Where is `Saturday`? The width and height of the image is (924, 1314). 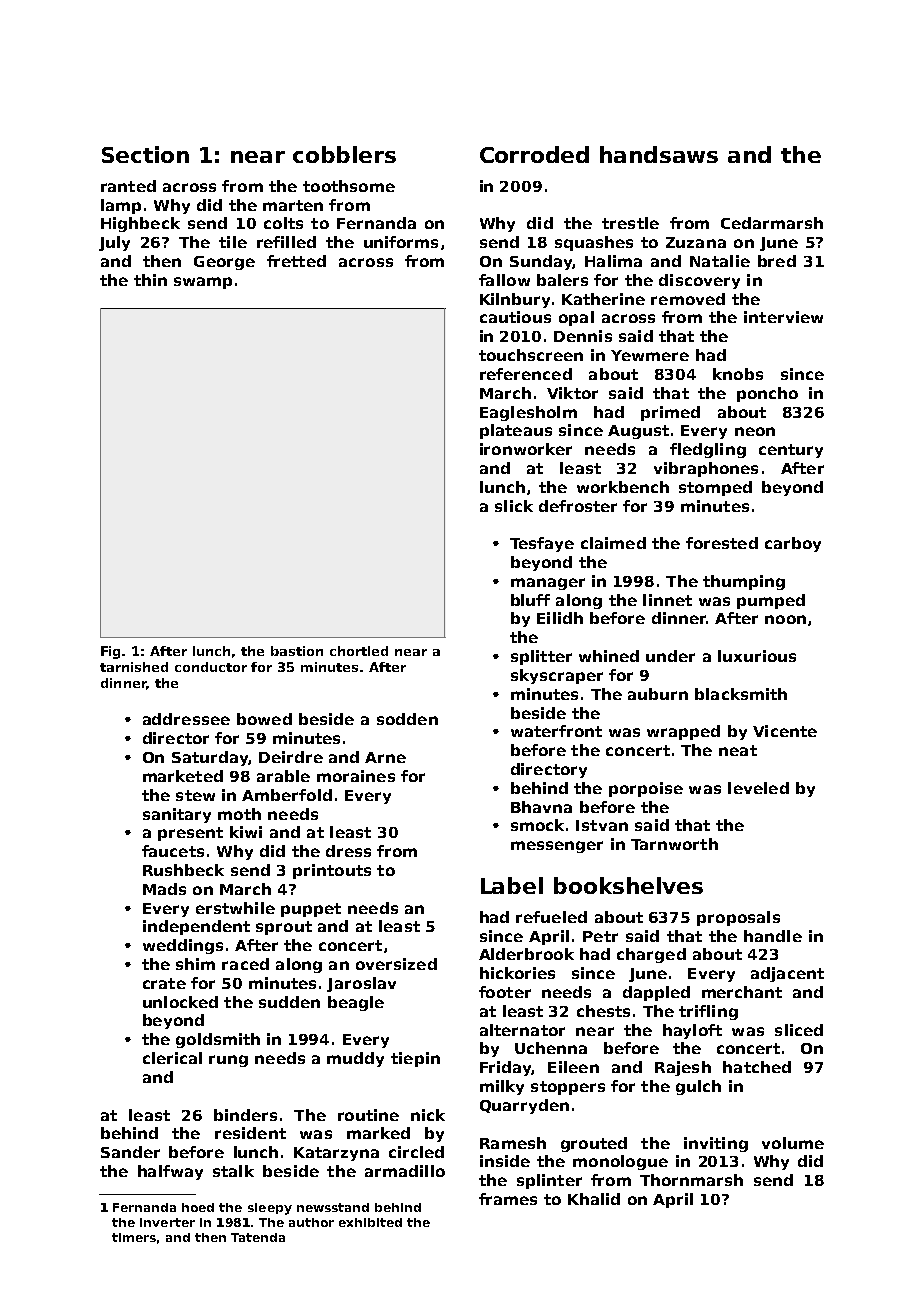
Saturday is located at coordinates (210, 758).
